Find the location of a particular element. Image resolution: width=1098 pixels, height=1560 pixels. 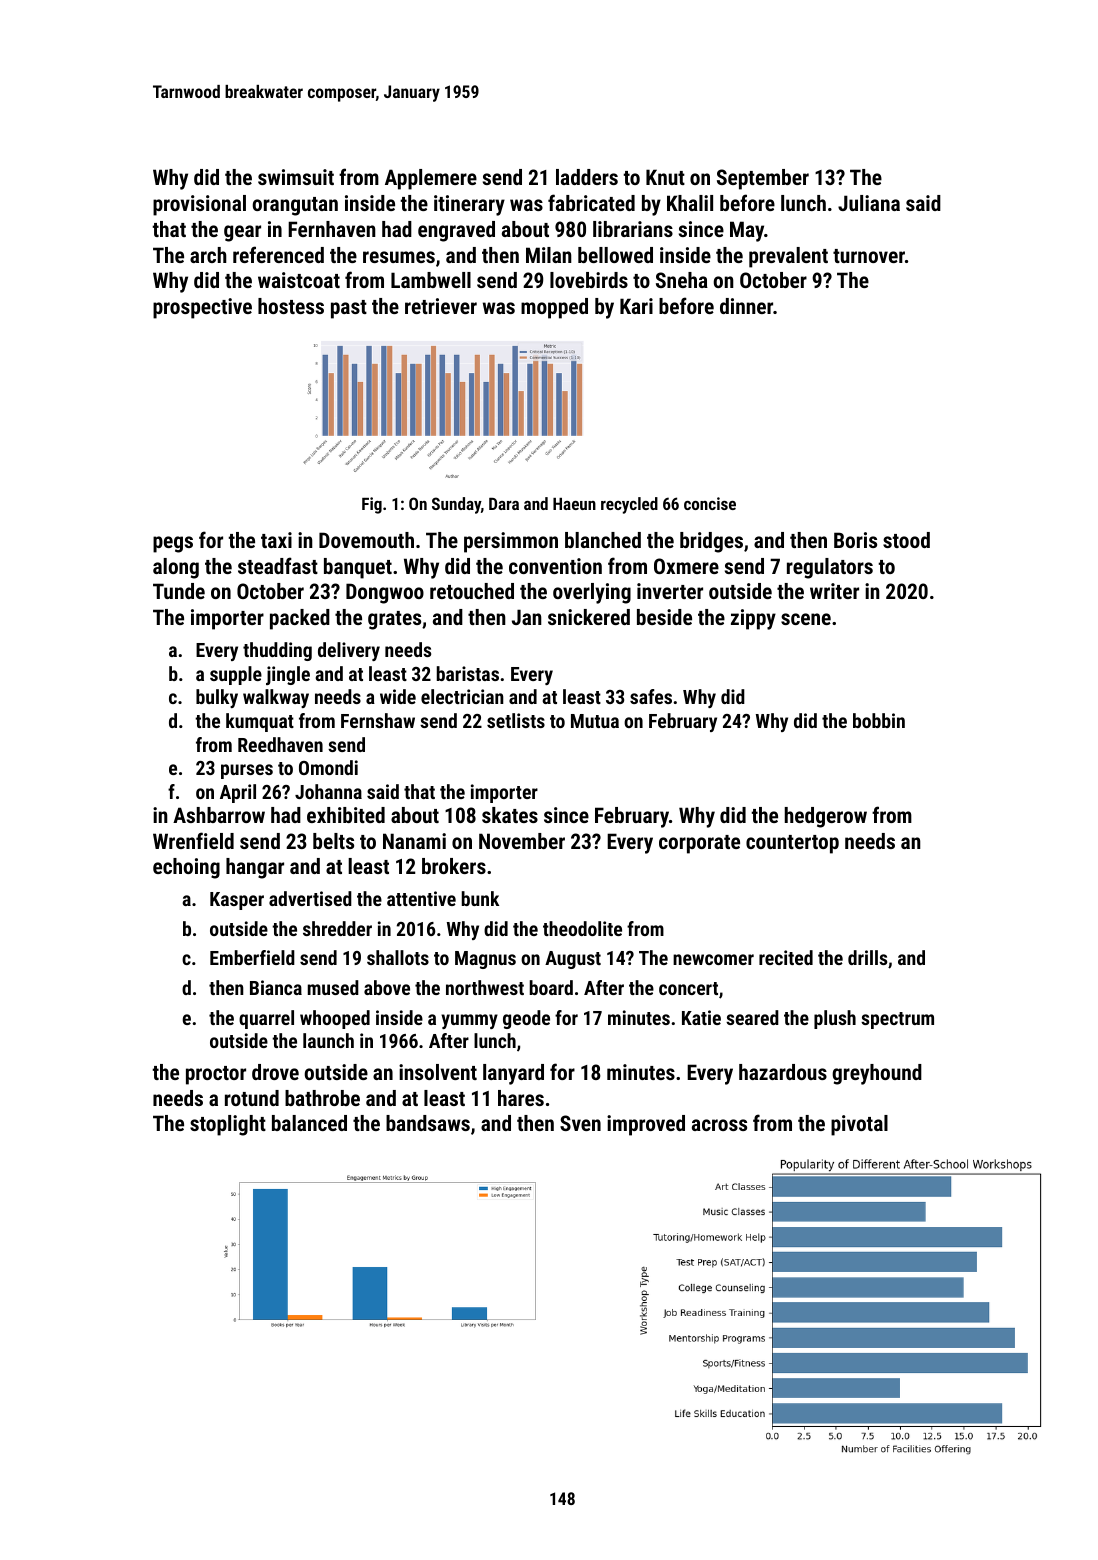

balanced is located at coordinates (309, 1123).
